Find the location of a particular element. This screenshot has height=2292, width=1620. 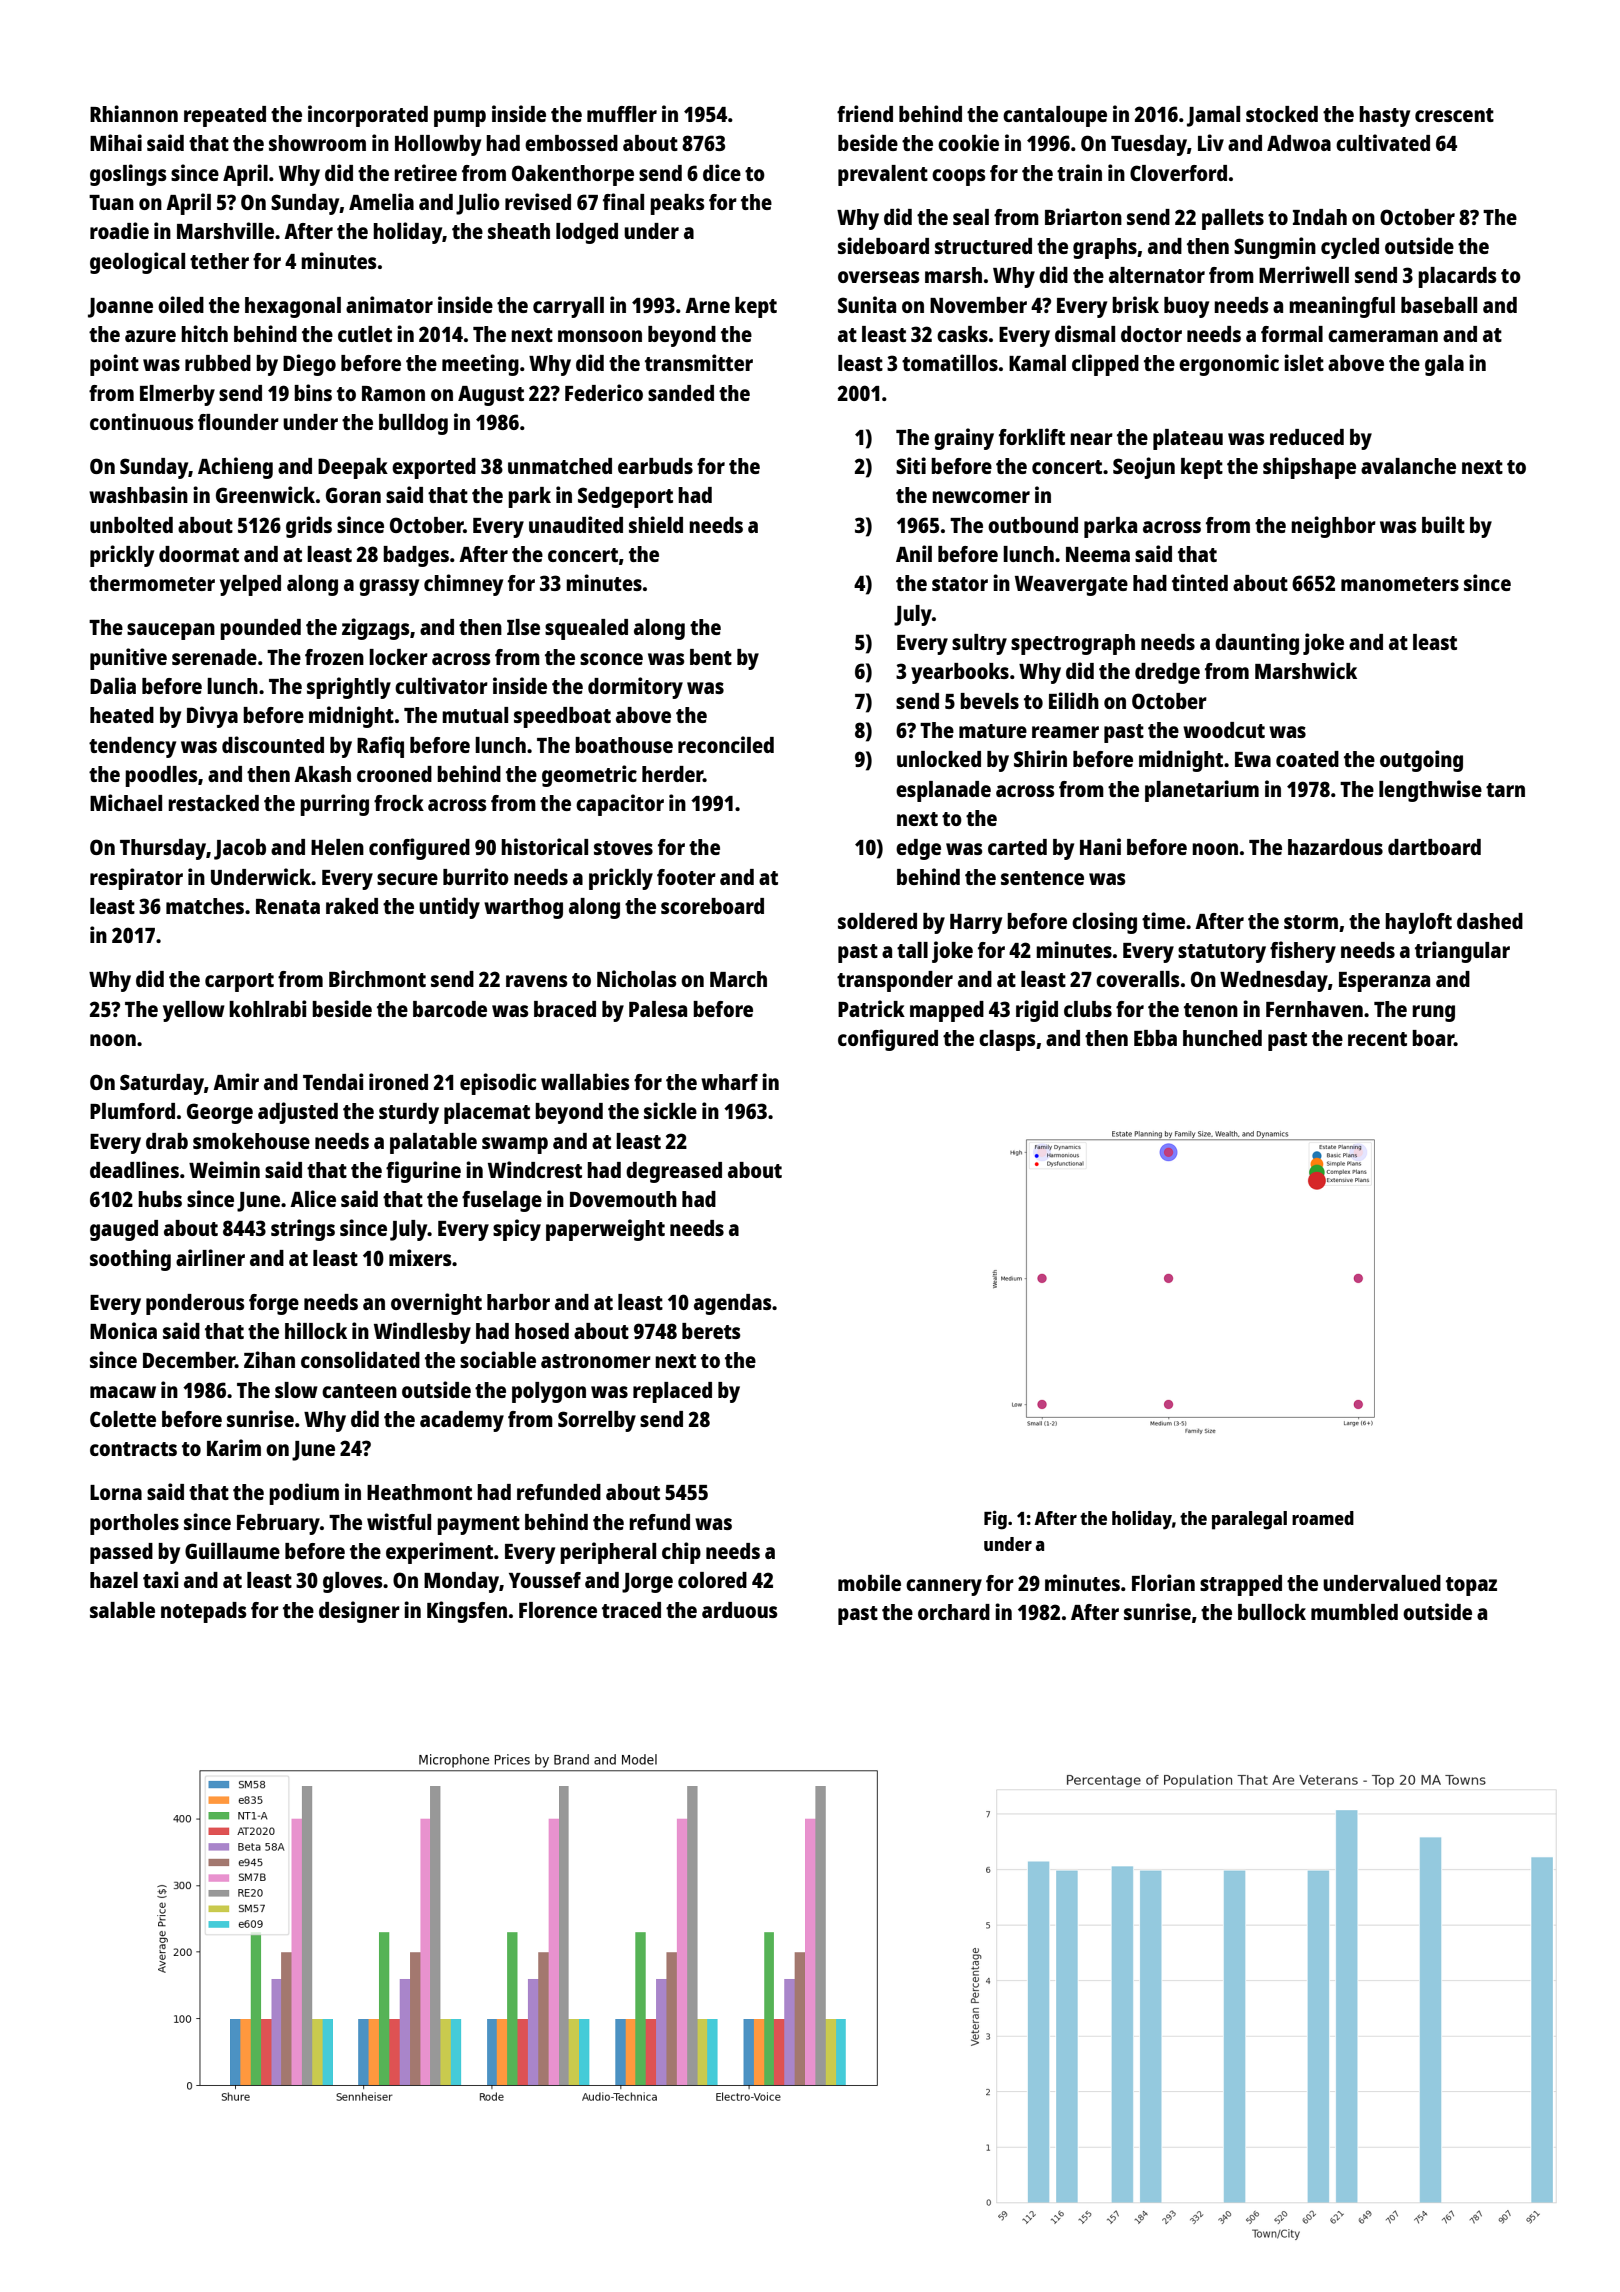

roamed is located at coordinates (1323, 1518).
